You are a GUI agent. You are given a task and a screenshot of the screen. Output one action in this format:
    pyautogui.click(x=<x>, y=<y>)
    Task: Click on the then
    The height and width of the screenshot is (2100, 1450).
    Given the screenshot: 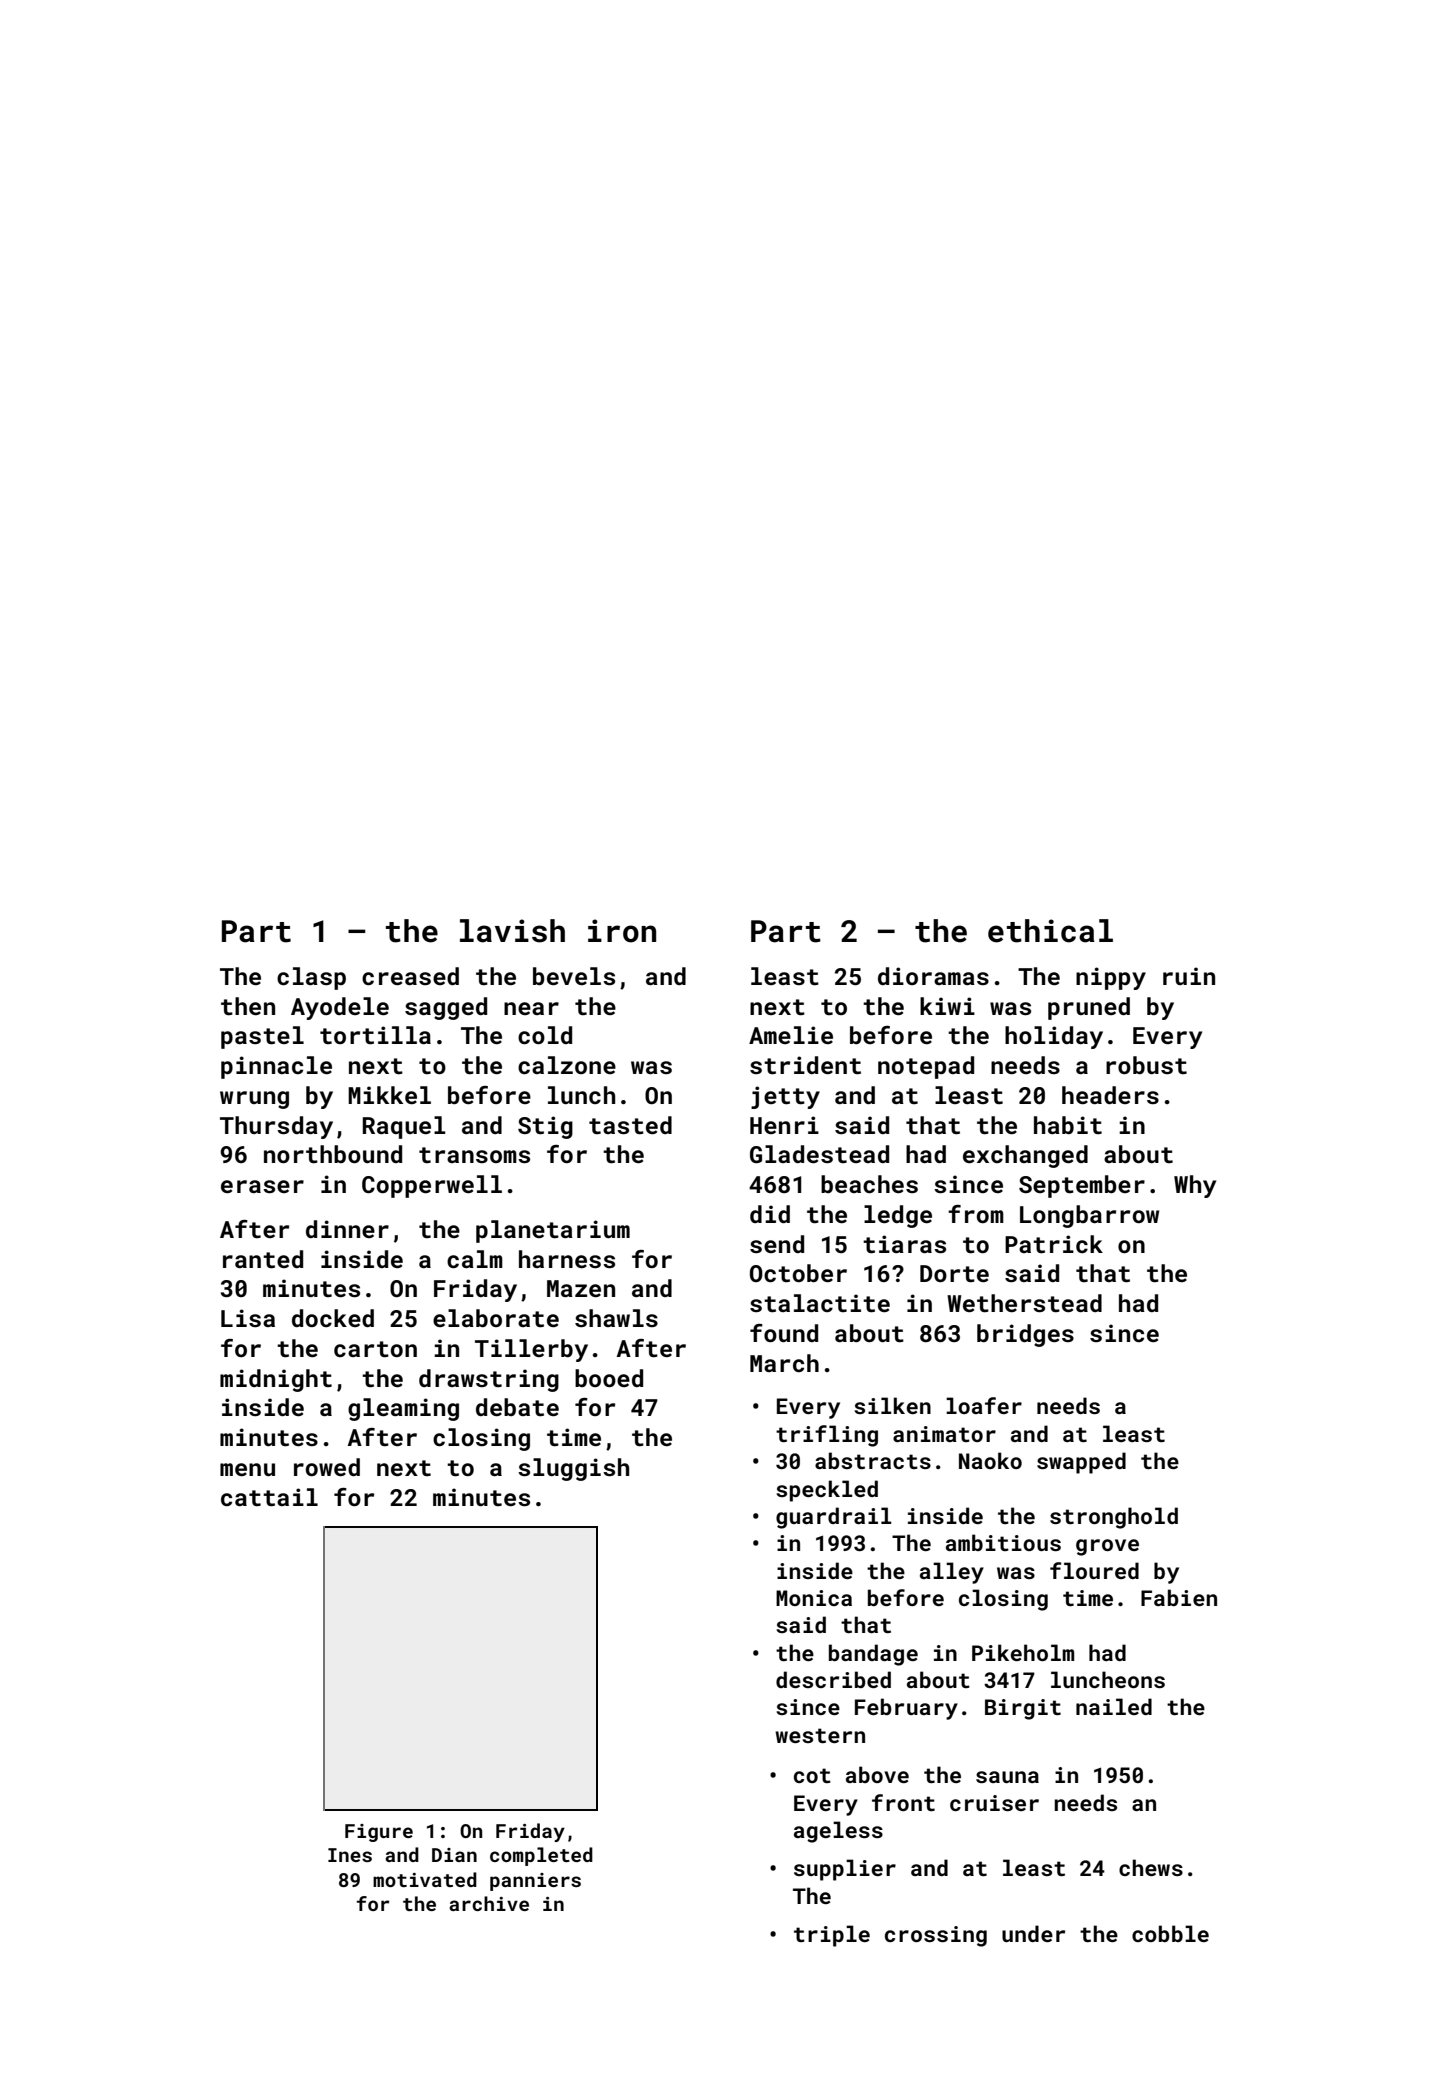 What is the action you would take?
    pyautogui.click(x=248, y=1006)
